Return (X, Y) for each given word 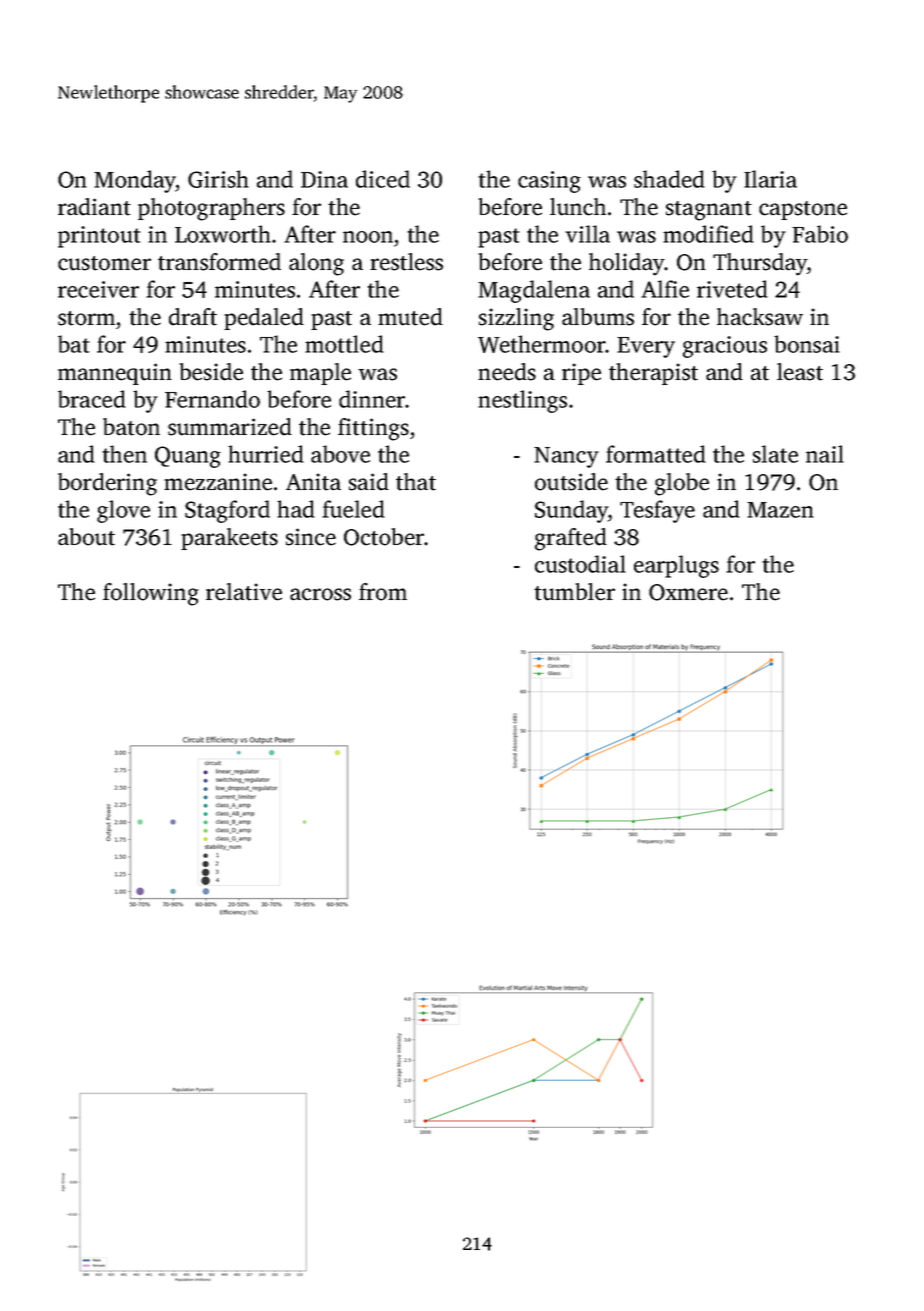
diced (383, 179)
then (124, 454)
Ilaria (770, 179)
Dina (324, 179)
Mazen (780, 510)
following (151, 594)
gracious (725, 347)
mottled (344, 344)
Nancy (566, 457)
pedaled (264, 319)
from (383, 592)
